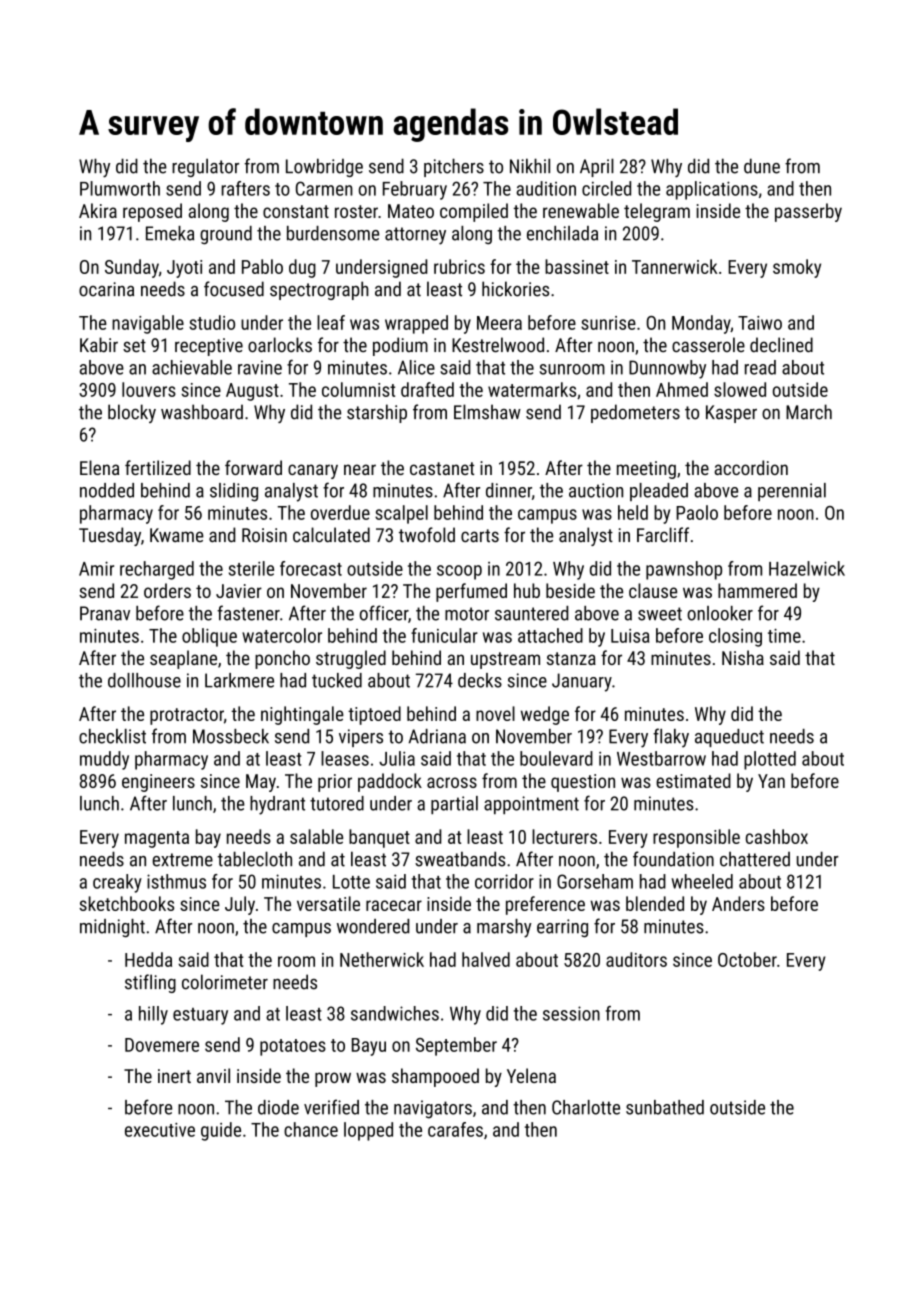 The width and height of the document is (924, 1311). I want to click on lecturers, so click(564, 836).
